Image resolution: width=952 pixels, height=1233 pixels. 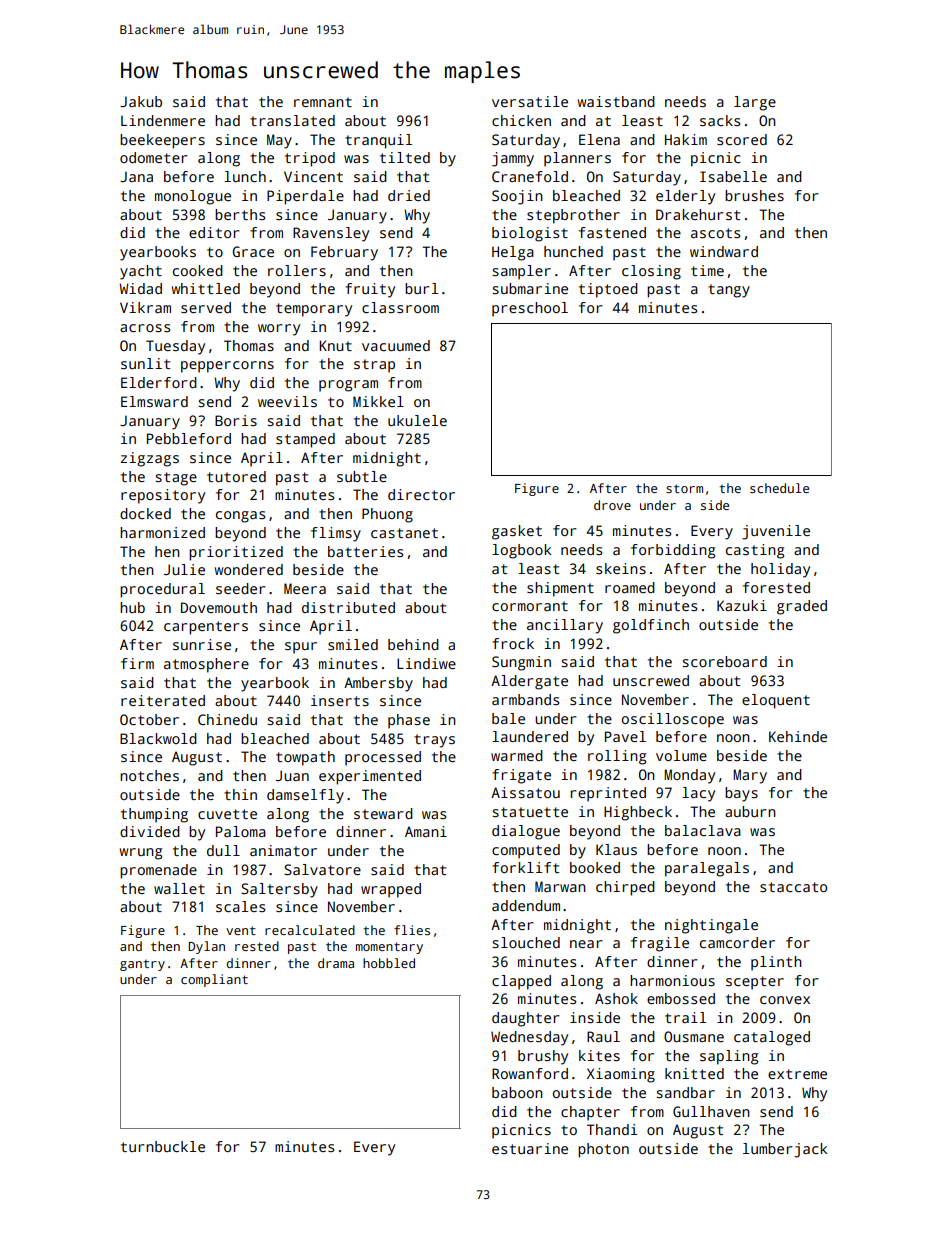 What do you see at coordinates (754, 195) in the screenshot?
I see `brushes` at bounding box center [754, 195].
